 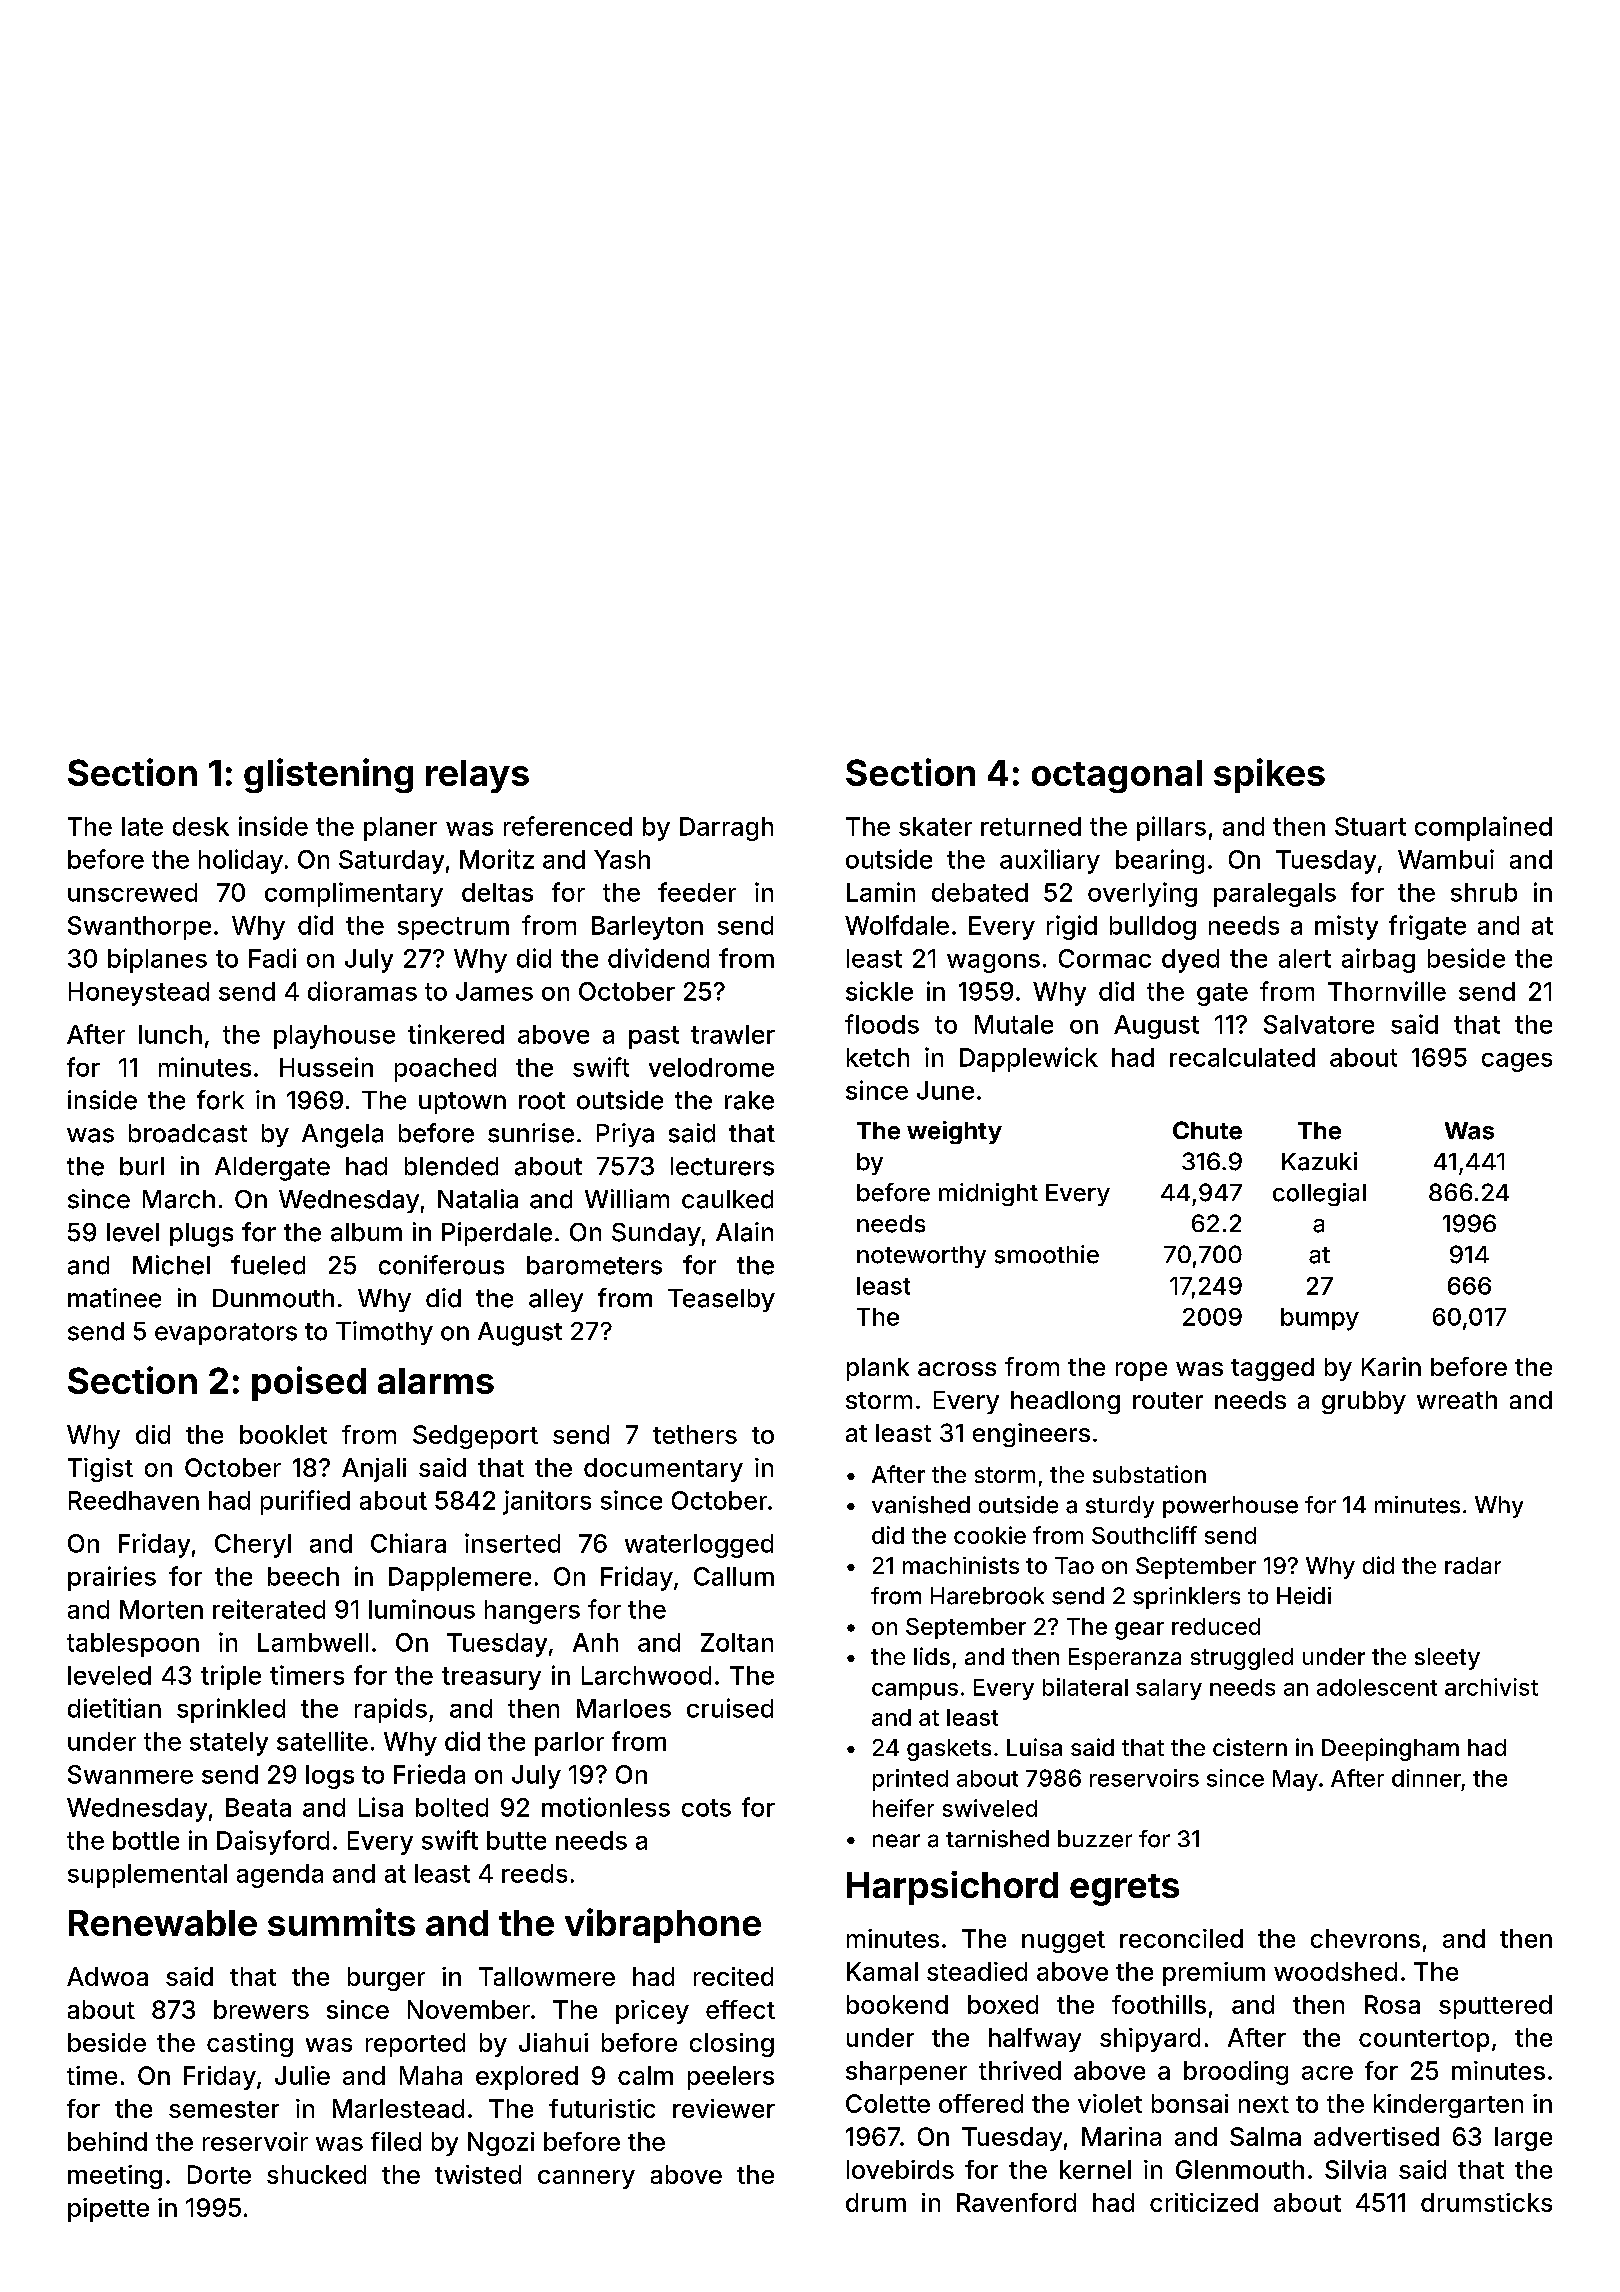 What do you see at coordinates (161, 1609) in the document?
I see `Morten` at bounding box center [161, 1609].
